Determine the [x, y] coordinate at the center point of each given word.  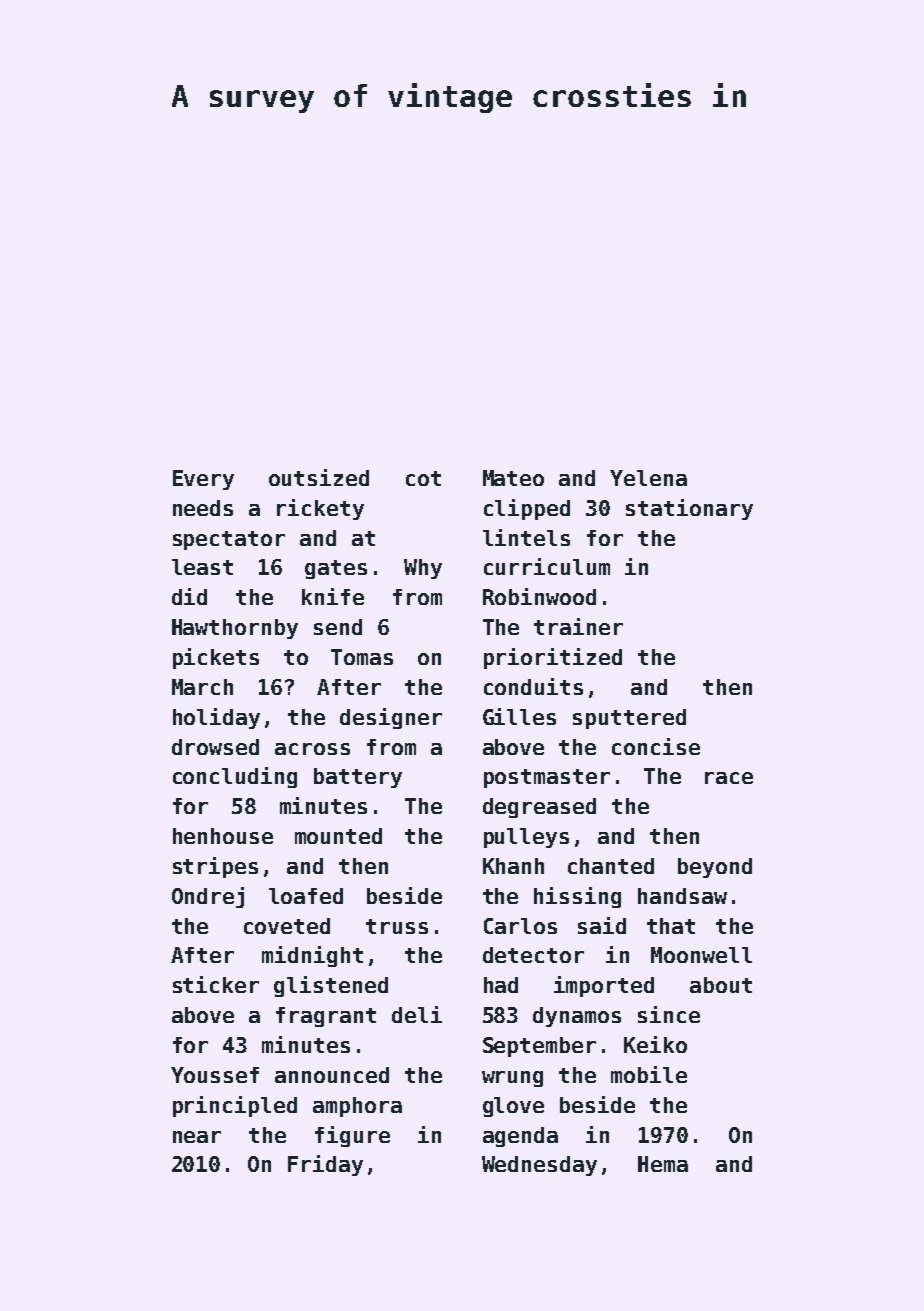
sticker [216, 984]
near [197, 1137]
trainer [578, 626]
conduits [533, 686]
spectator [229, 540]
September [539, 1047]
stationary [689, 509]
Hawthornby [235, 629]
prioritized [553, 658]
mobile [649, 1074]
